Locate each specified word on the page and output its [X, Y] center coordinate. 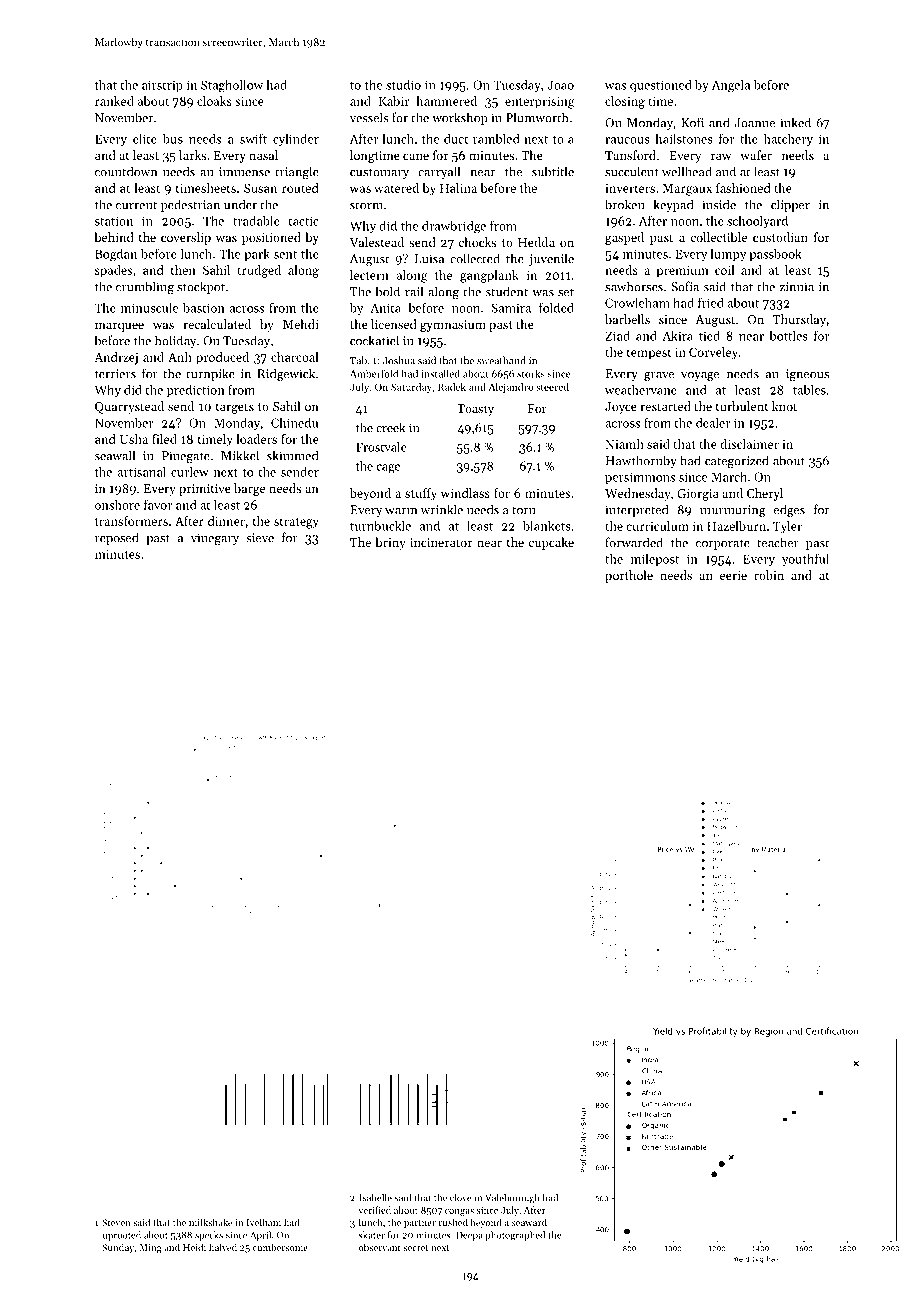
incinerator [441, 542]
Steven [116, 1222]
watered [396, 188]
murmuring [733, 511]
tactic [303, 221]
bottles [789, 336]
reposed [117, 538]
